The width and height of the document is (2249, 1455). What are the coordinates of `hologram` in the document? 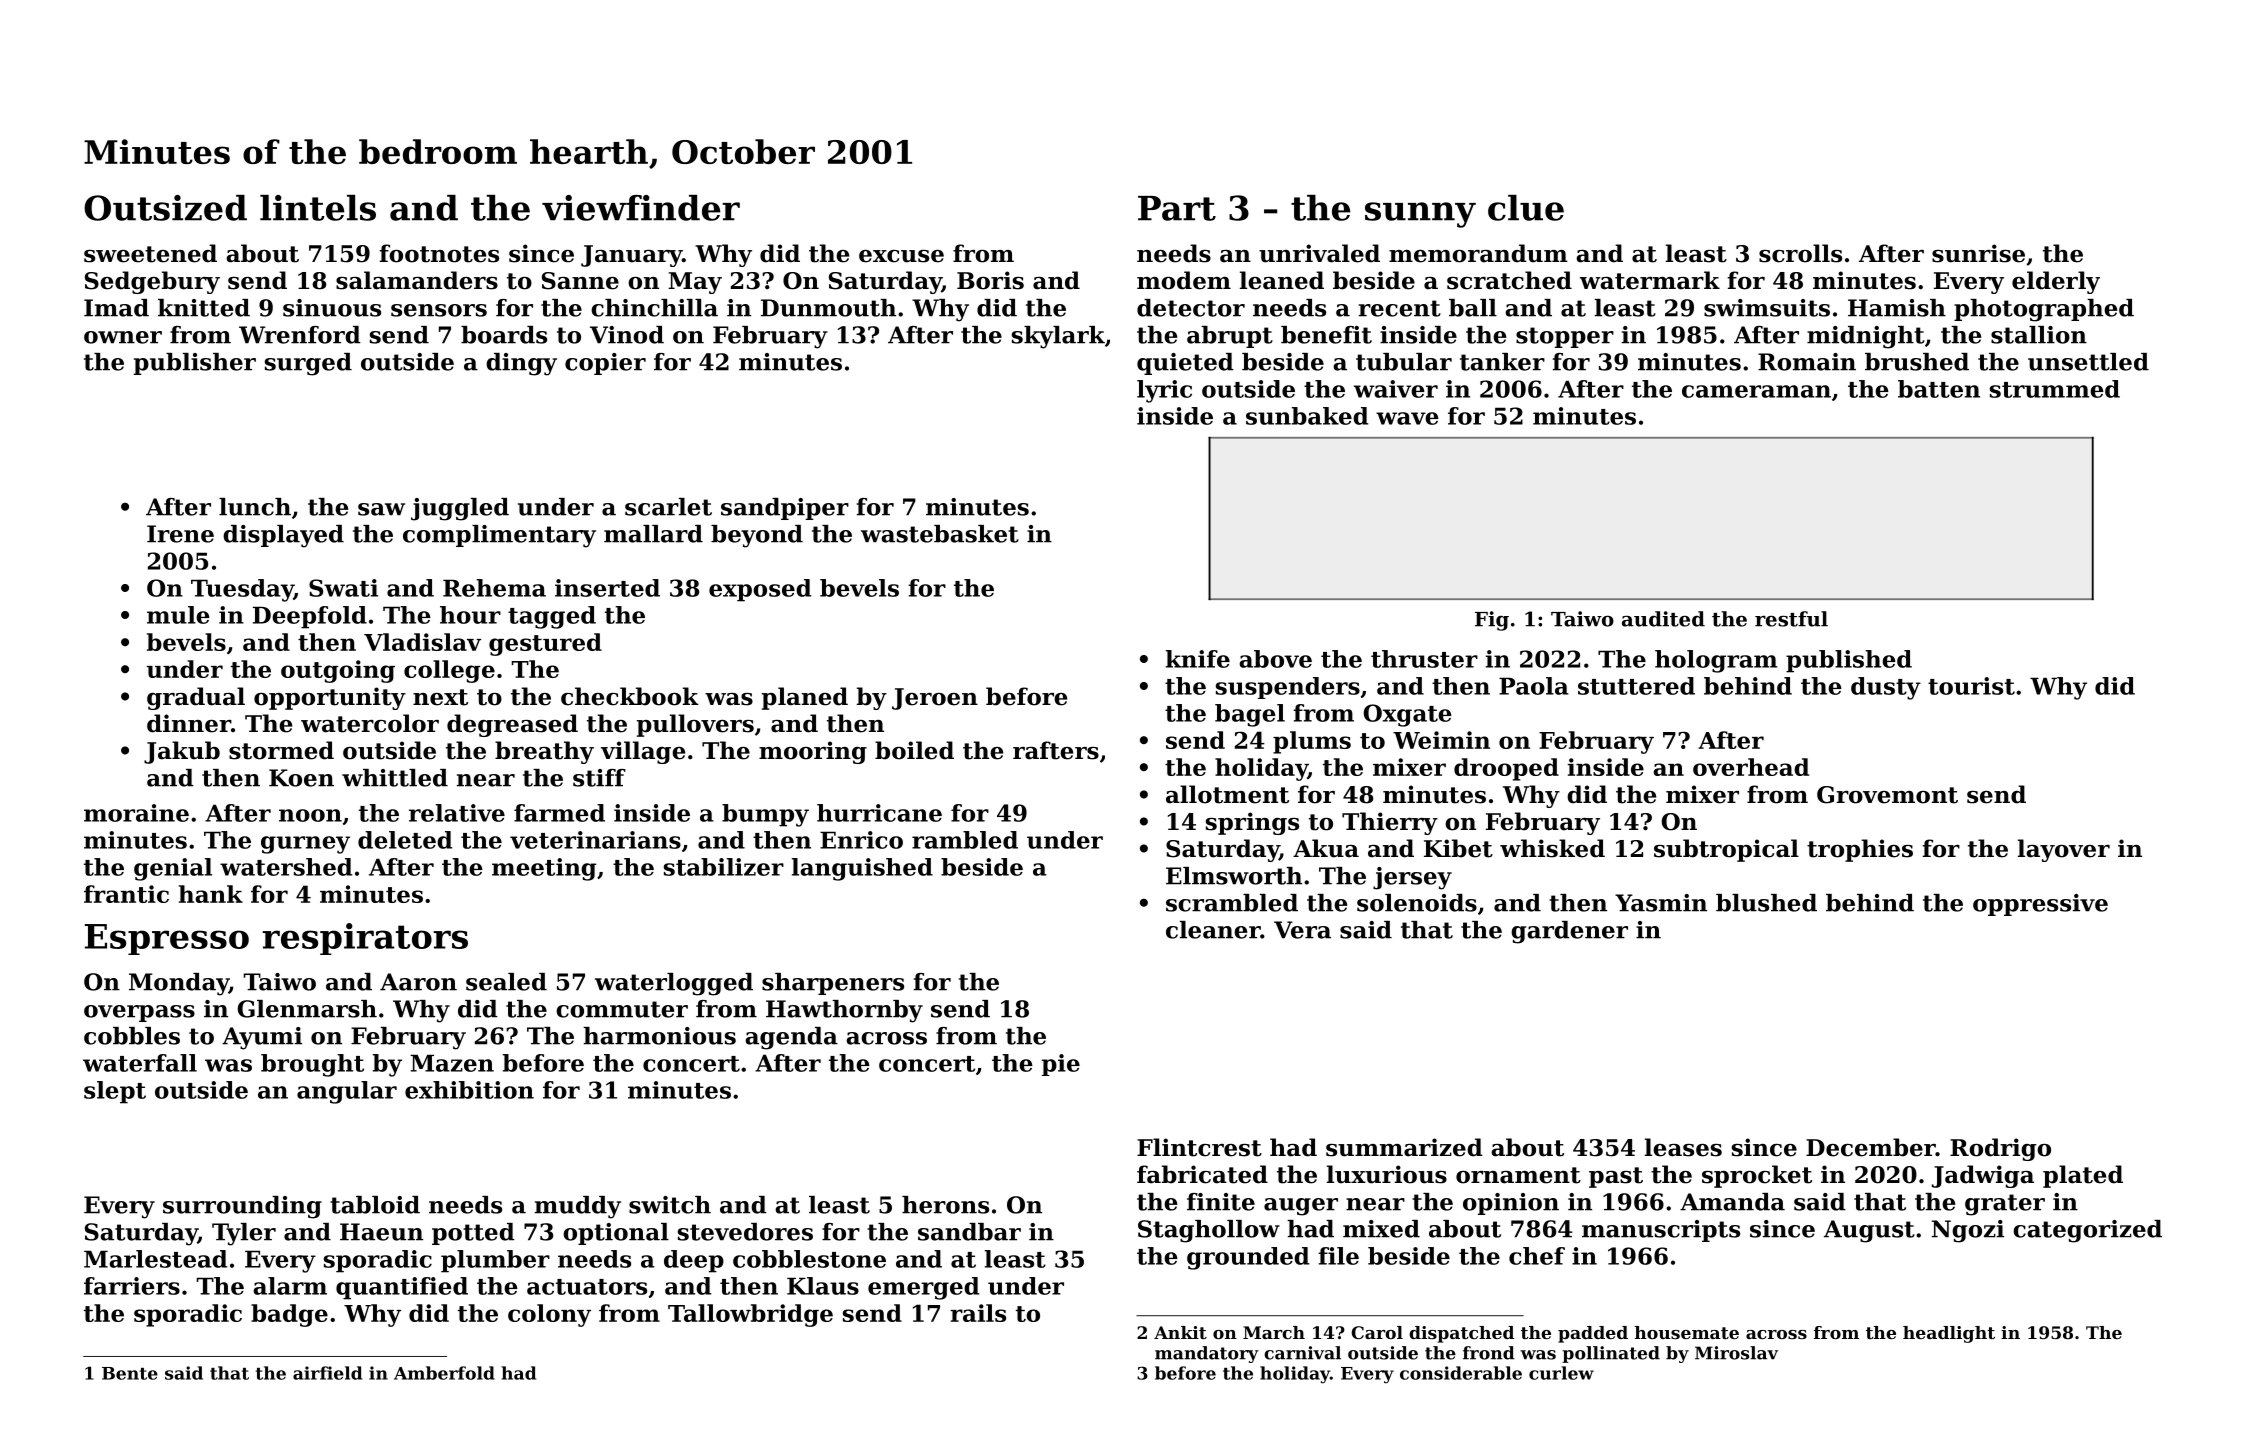 It's located at (1716, 661).
